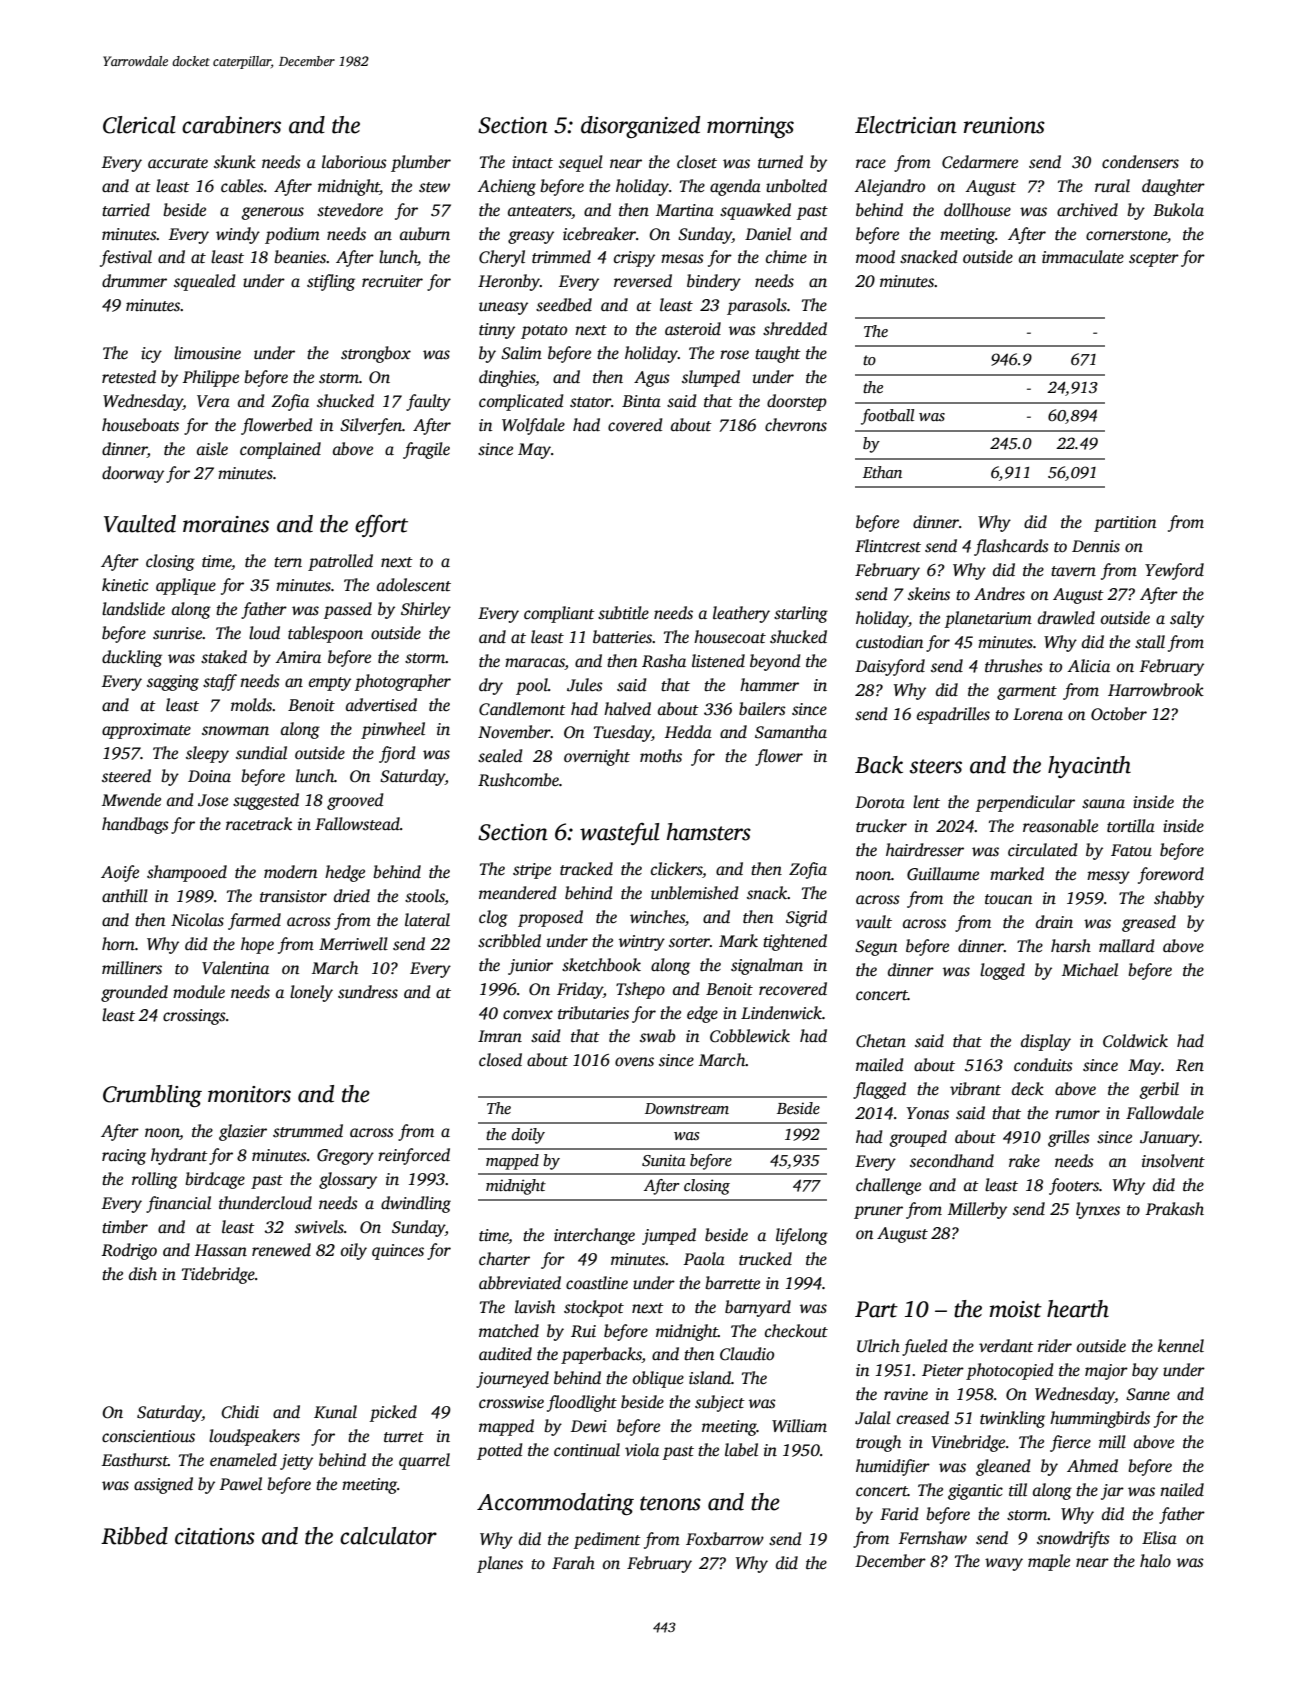 This image has width=1306, height=1690. Describe the element at coordinates (1170, 1139) in the image. I see `January` at that location.
